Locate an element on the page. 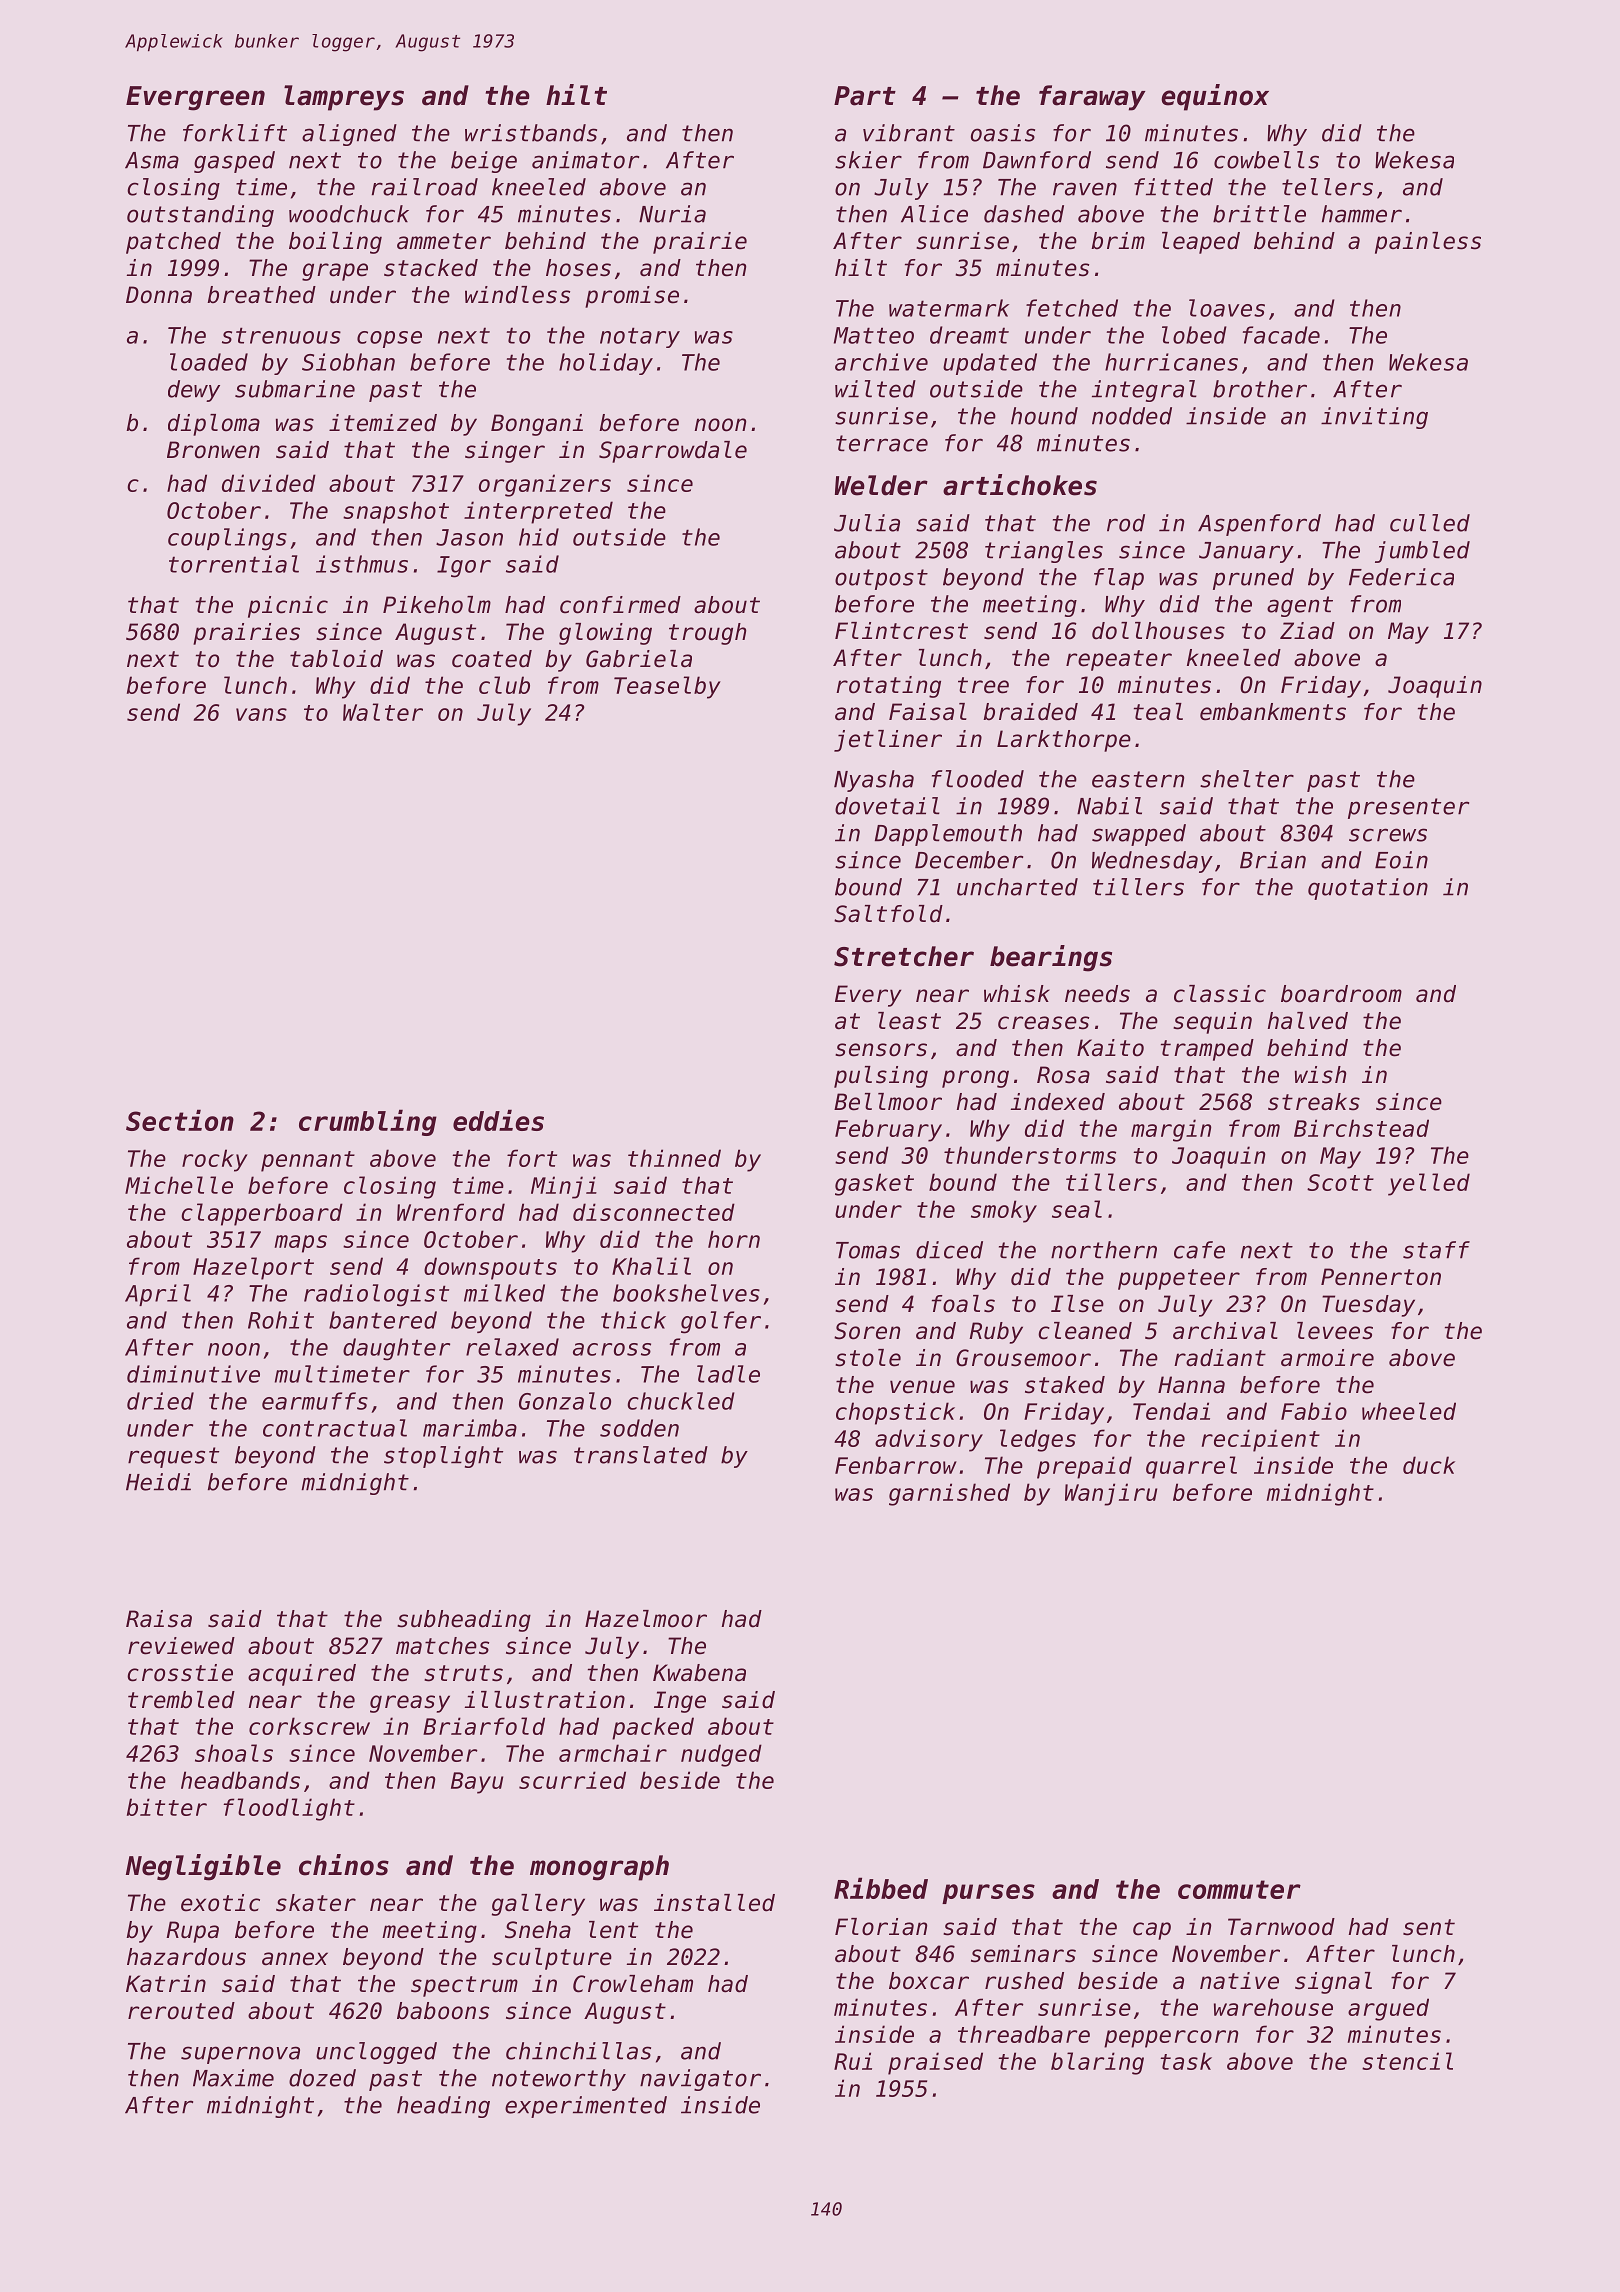 The image size is (1620, 2292). Federica is located at coordinates (1401, 577).
